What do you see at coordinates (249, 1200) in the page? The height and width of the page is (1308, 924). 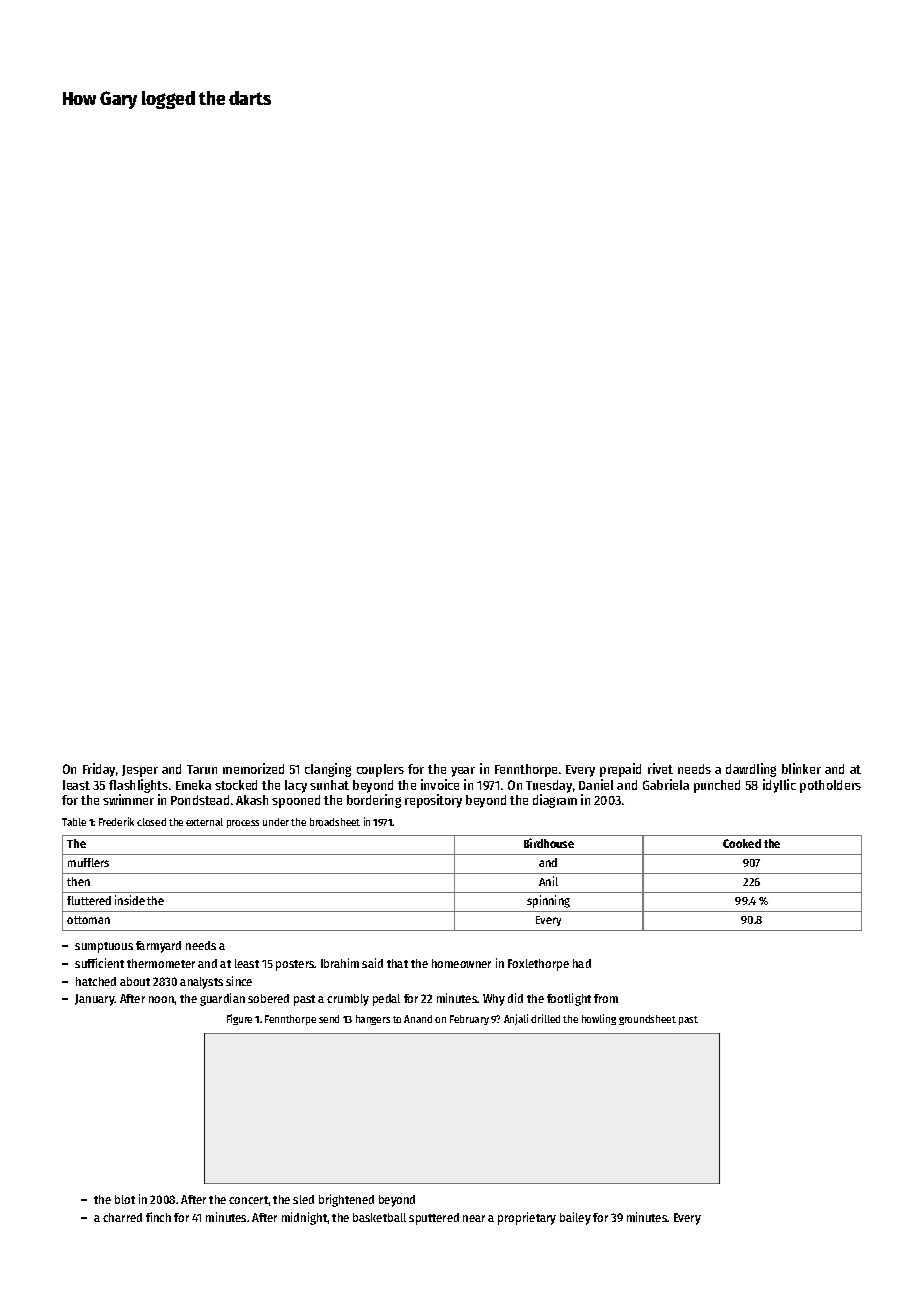 I see `concert` at bounding box center [249, 1200].
